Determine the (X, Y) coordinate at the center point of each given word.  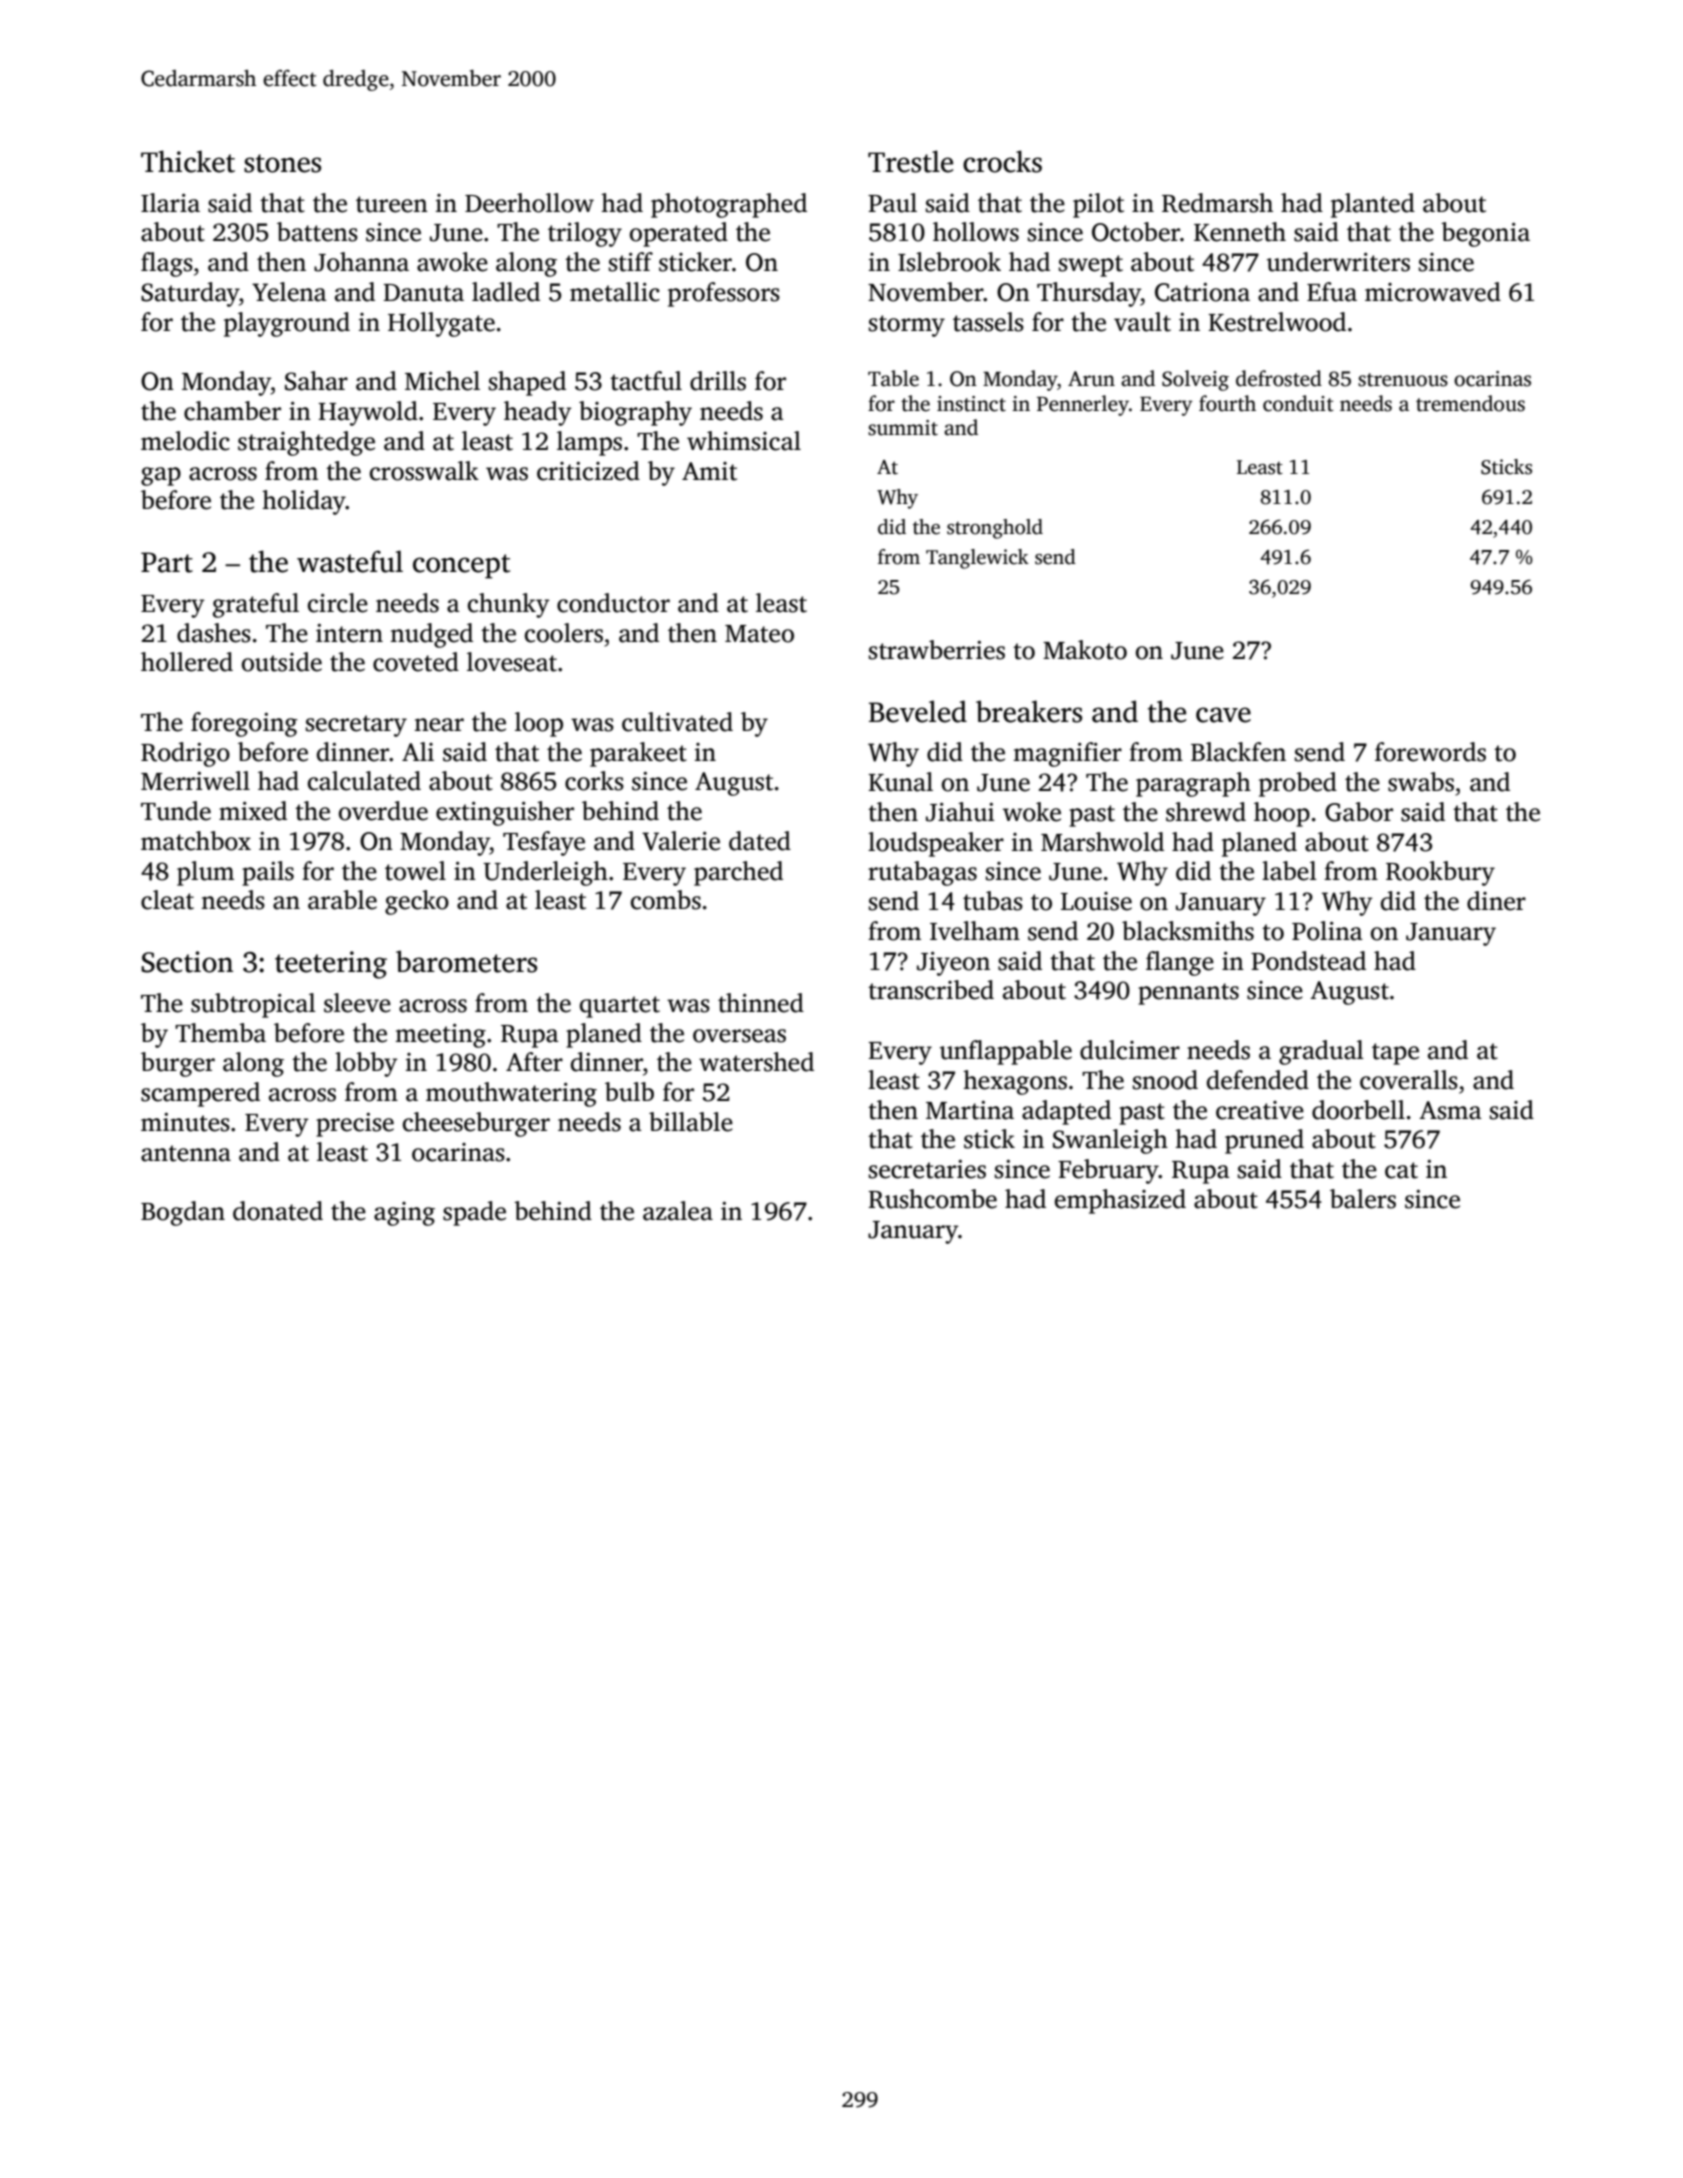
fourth (1227, 403)
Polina (1327, 931)
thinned (761, 1003)
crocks (1002, 161)
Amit (709, 471)
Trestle (910, 161)
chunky (509, 605)
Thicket (188, 161)
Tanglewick (977, 559)
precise (355, 1125)
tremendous (1470, 403)
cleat (167, 900)
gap (161, 476)
